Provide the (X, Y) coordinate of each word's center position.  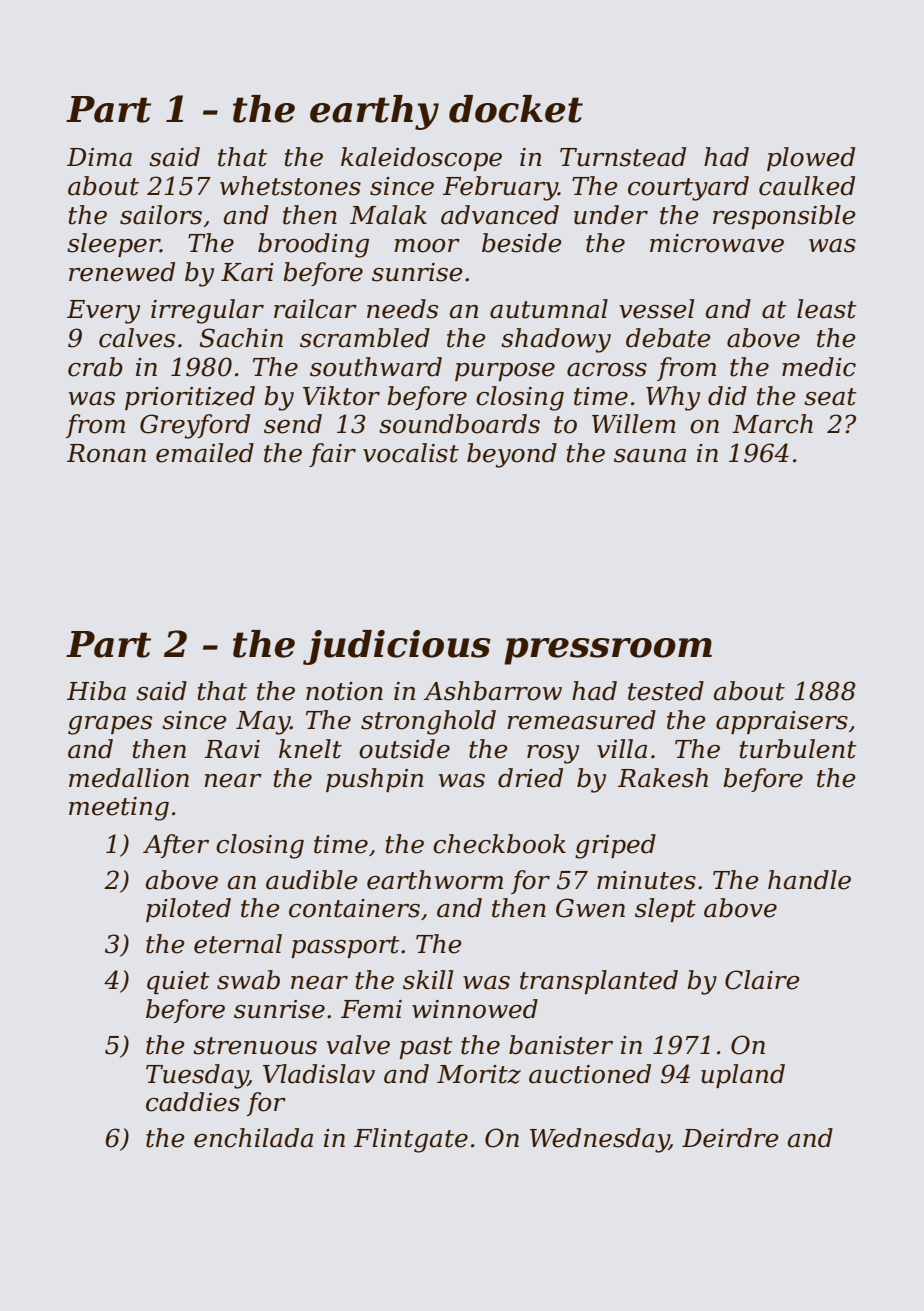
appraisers (782, 722)
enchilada (253, 1138)
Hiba (96, 691)
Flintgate (411, 1140)
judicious (397, 647)
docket (516, 109)
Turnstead (623, 157)
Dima (99, 157)
